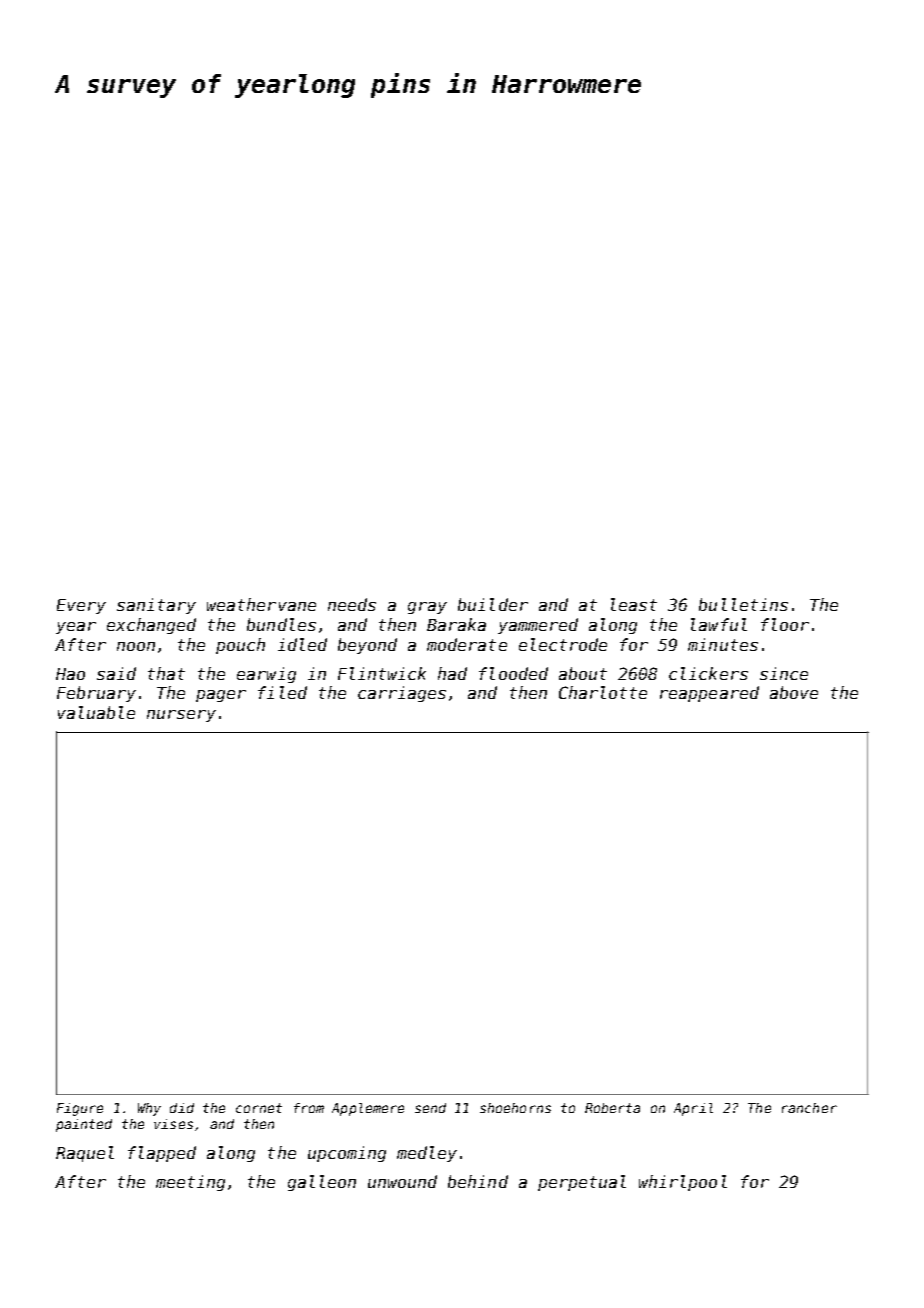  Describe the element at coordinates (402, 694) in the document. I see `carriages` at that location.
